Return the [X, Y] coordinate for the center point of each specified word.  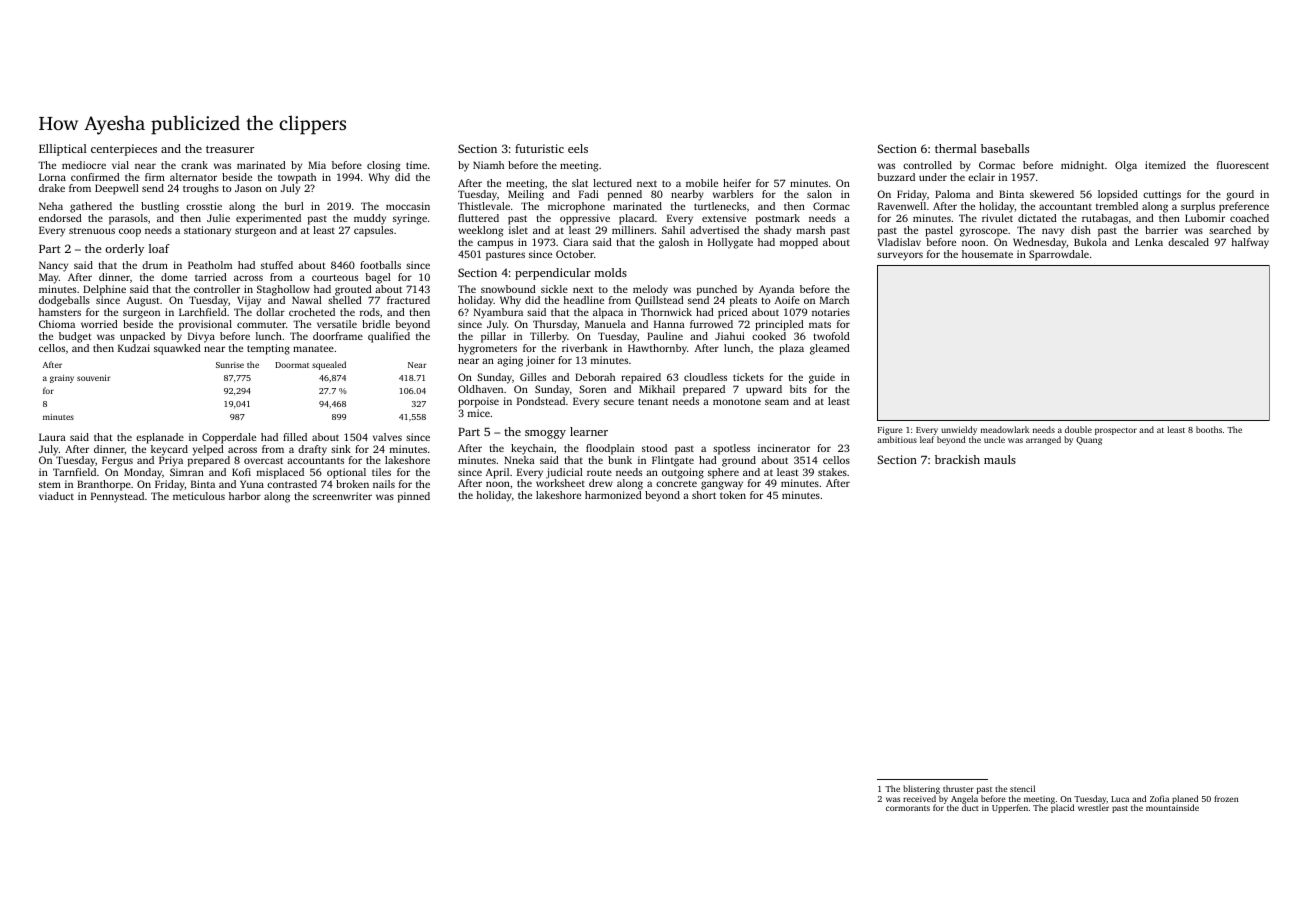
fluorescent [1243, 165]
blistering [921, 789]
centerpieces [124, 150]
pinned [414, 497]
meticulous [199, 496]
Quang [1089, 441]
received [919, 798]
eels [578, 148]
